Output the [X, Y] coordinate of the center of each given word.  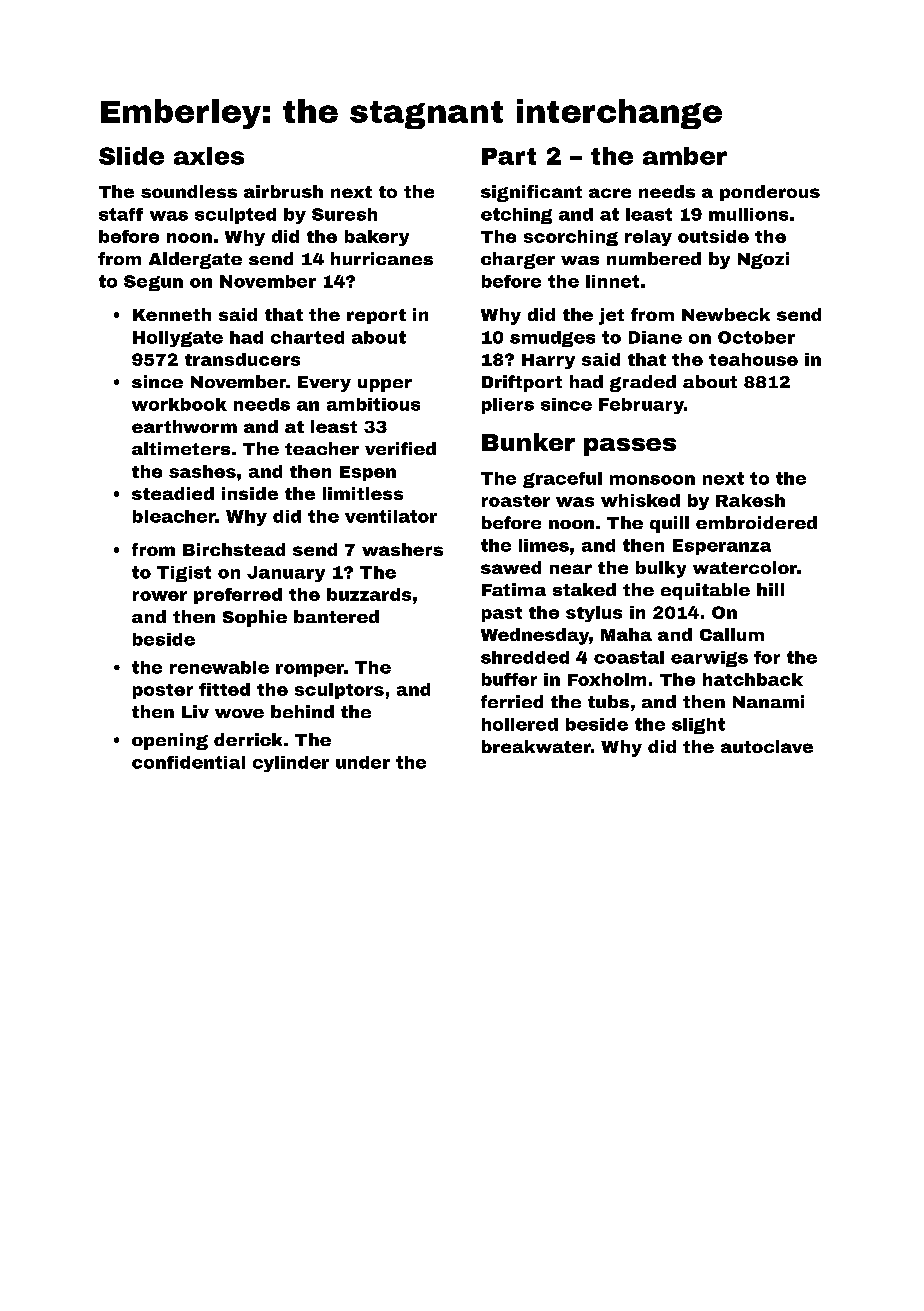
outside [713, 236]
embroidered [756, 522]
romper [310, 670]
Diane [655, 337]
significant [531, 193]
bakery [377, 238]
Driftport [522, 383]
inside [250, 493]
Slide [131, 156]
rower [160, 596]
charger [518, 260]
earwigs [709, 659]
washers [402, 549]
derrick [248, 739]
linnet [612, 281]
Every [324, 384]
